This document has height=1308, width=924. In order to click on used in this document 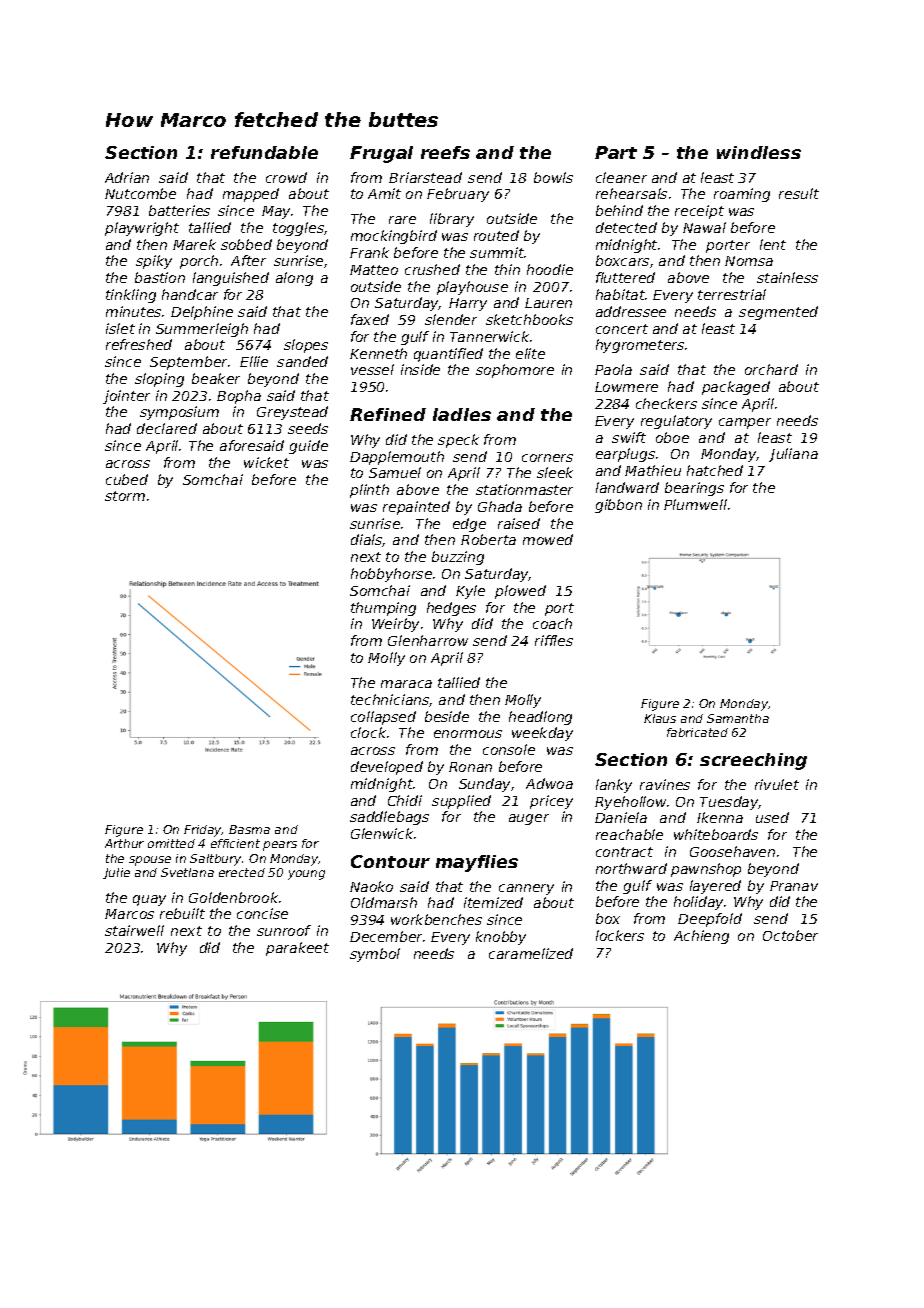, I will do `click(772, 817)`.
